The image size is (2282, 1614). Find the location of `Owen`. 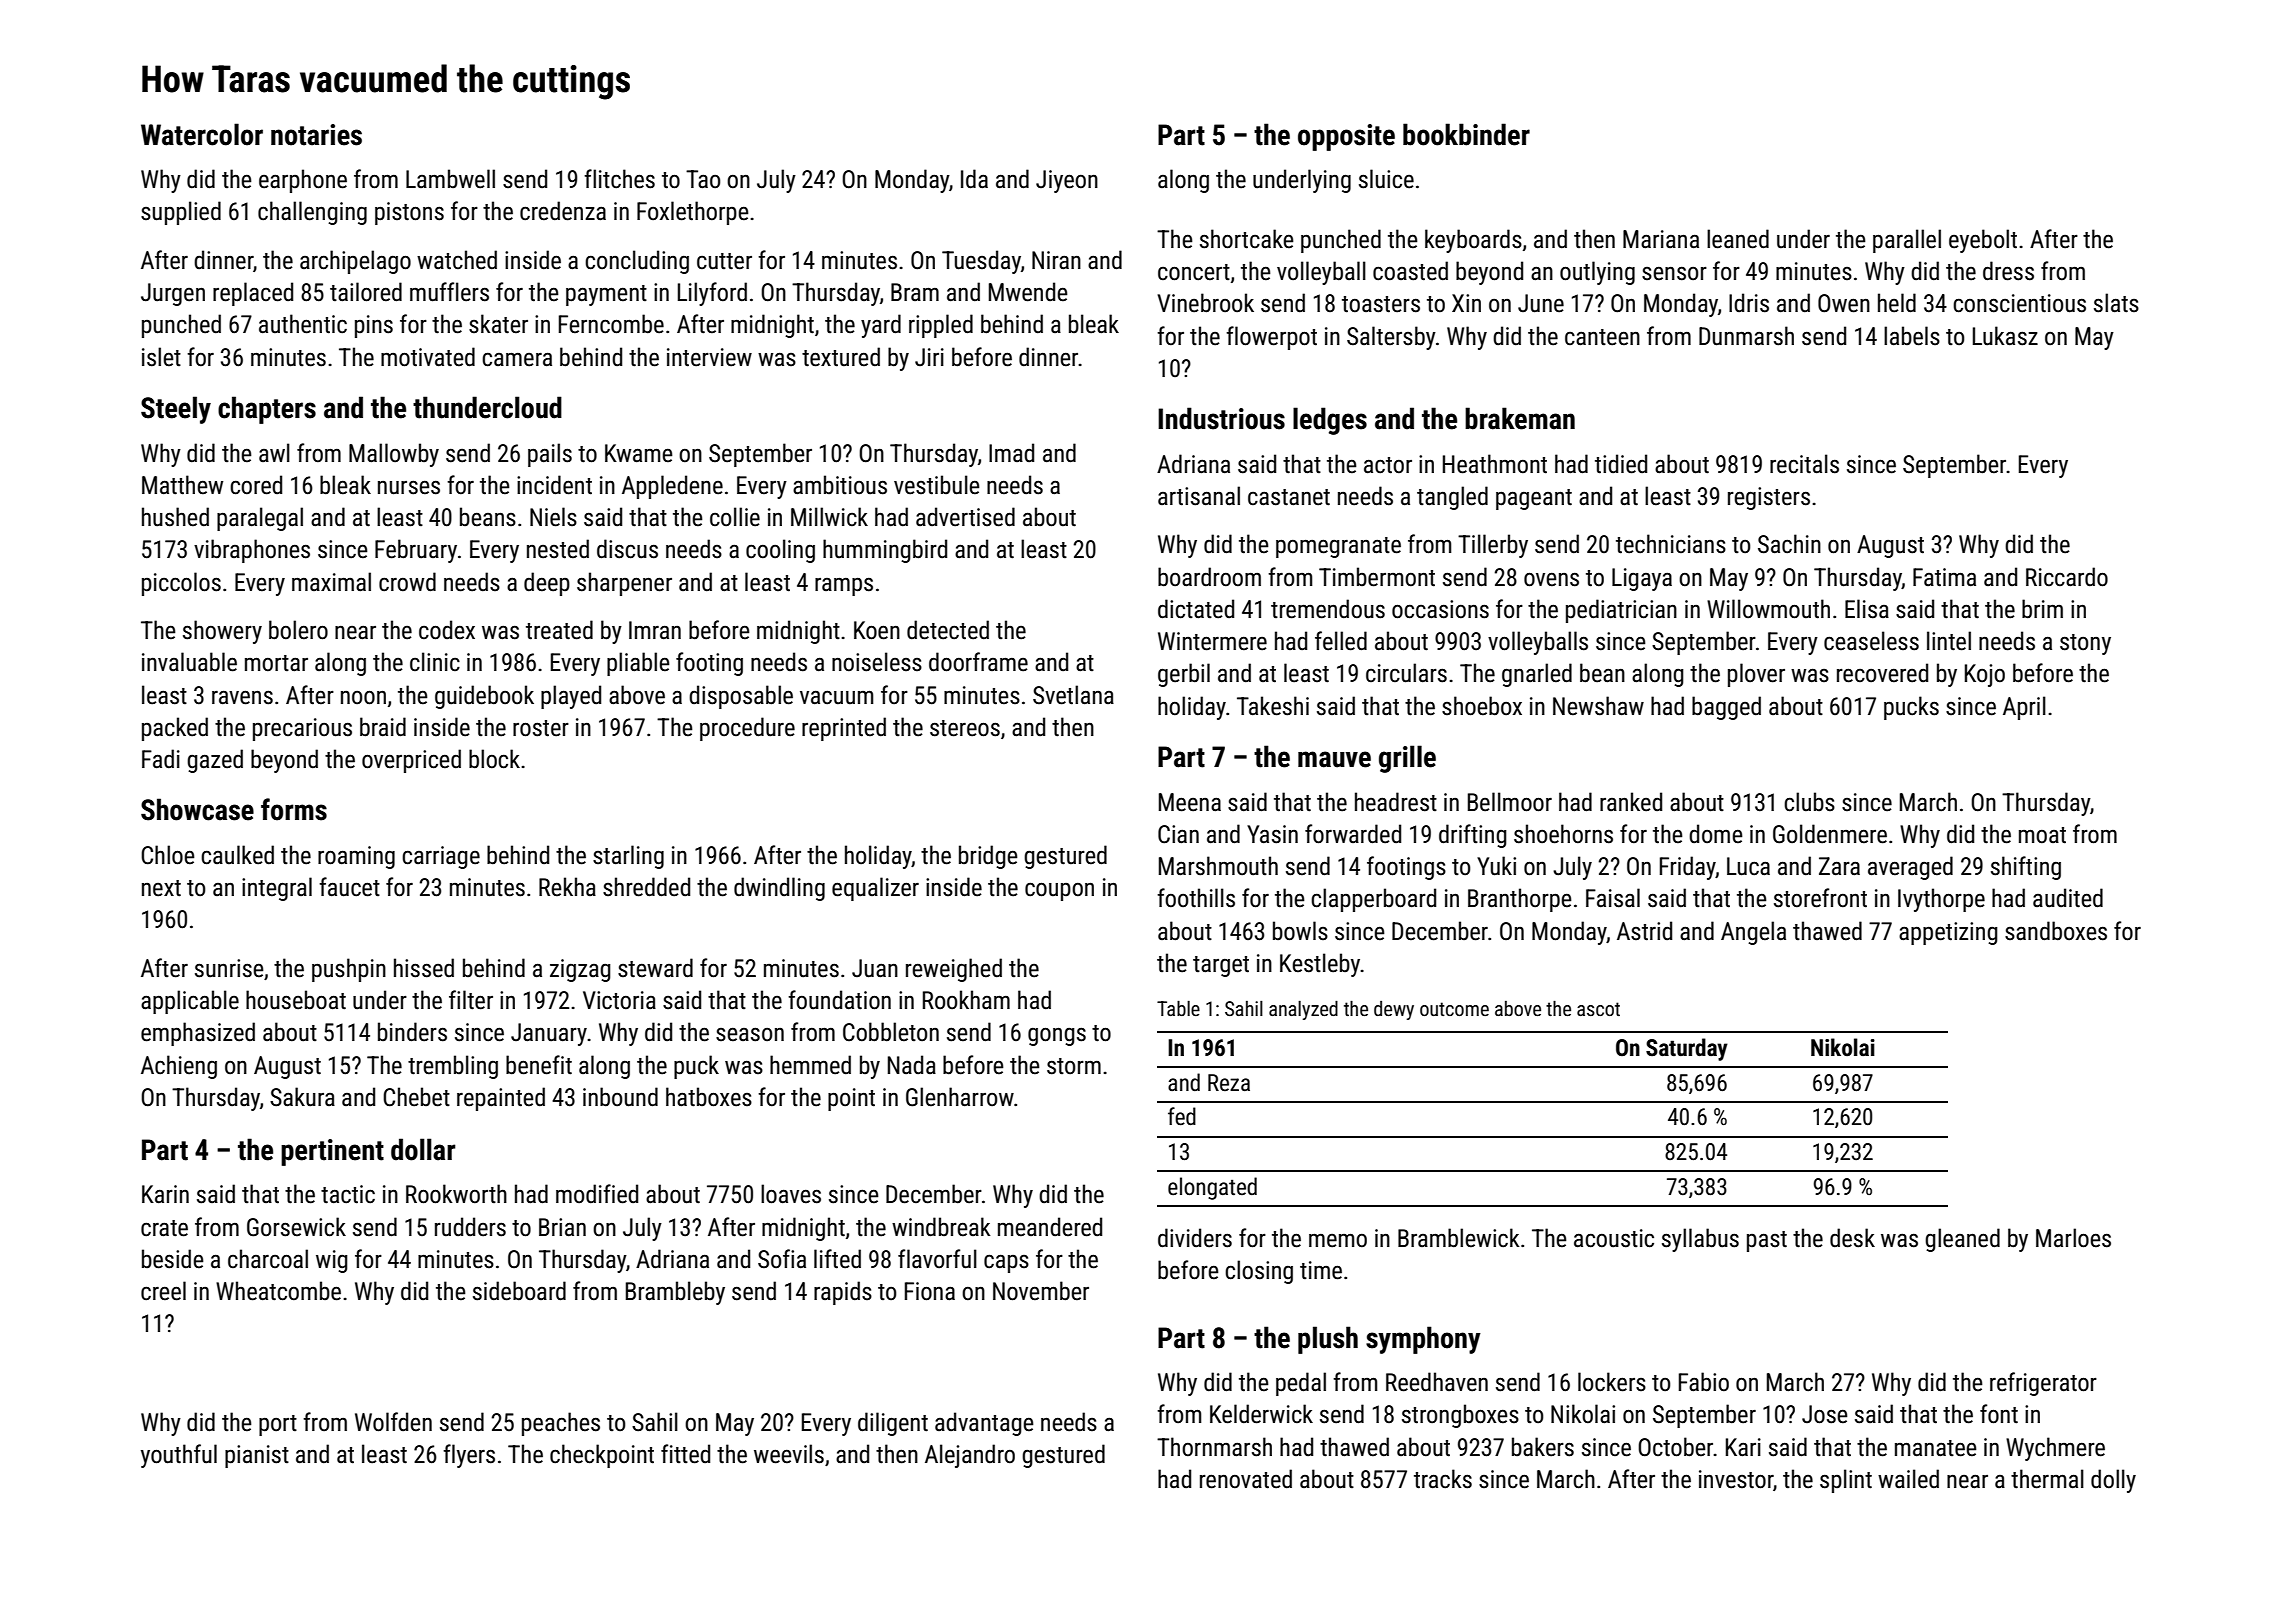

Owen is located at coordinates (1844, 303).
